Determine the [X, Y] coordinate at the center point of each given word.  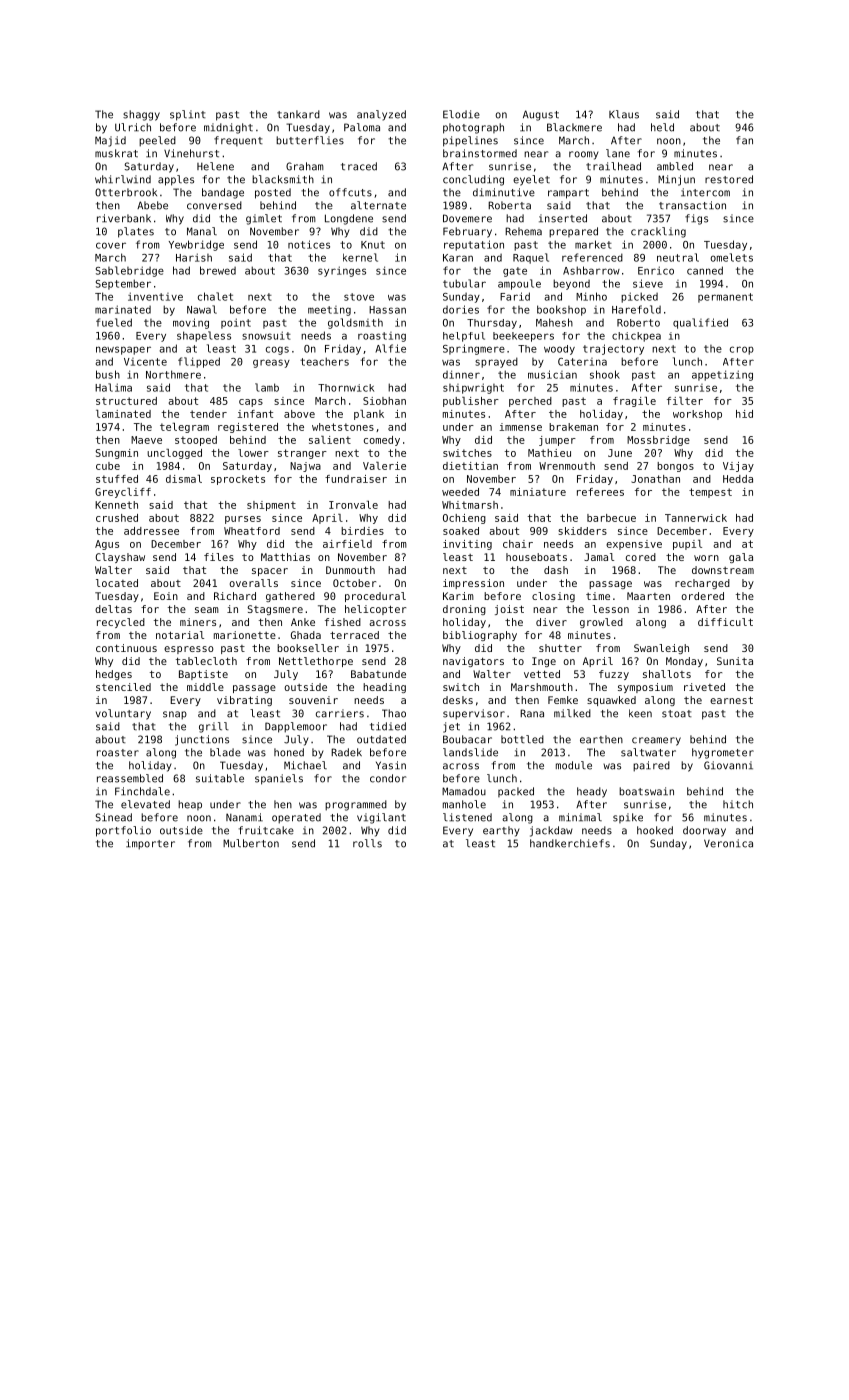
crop [742, 350]
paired [651, 766]
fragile [634, 402]
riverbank [124, 218]
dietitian [470, 466]
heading [384, 688]
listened [467, 817]
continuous [126, 648]
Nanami [244, 817]
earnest [731, 700]
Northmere [173, 374]
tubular [464, 283]
